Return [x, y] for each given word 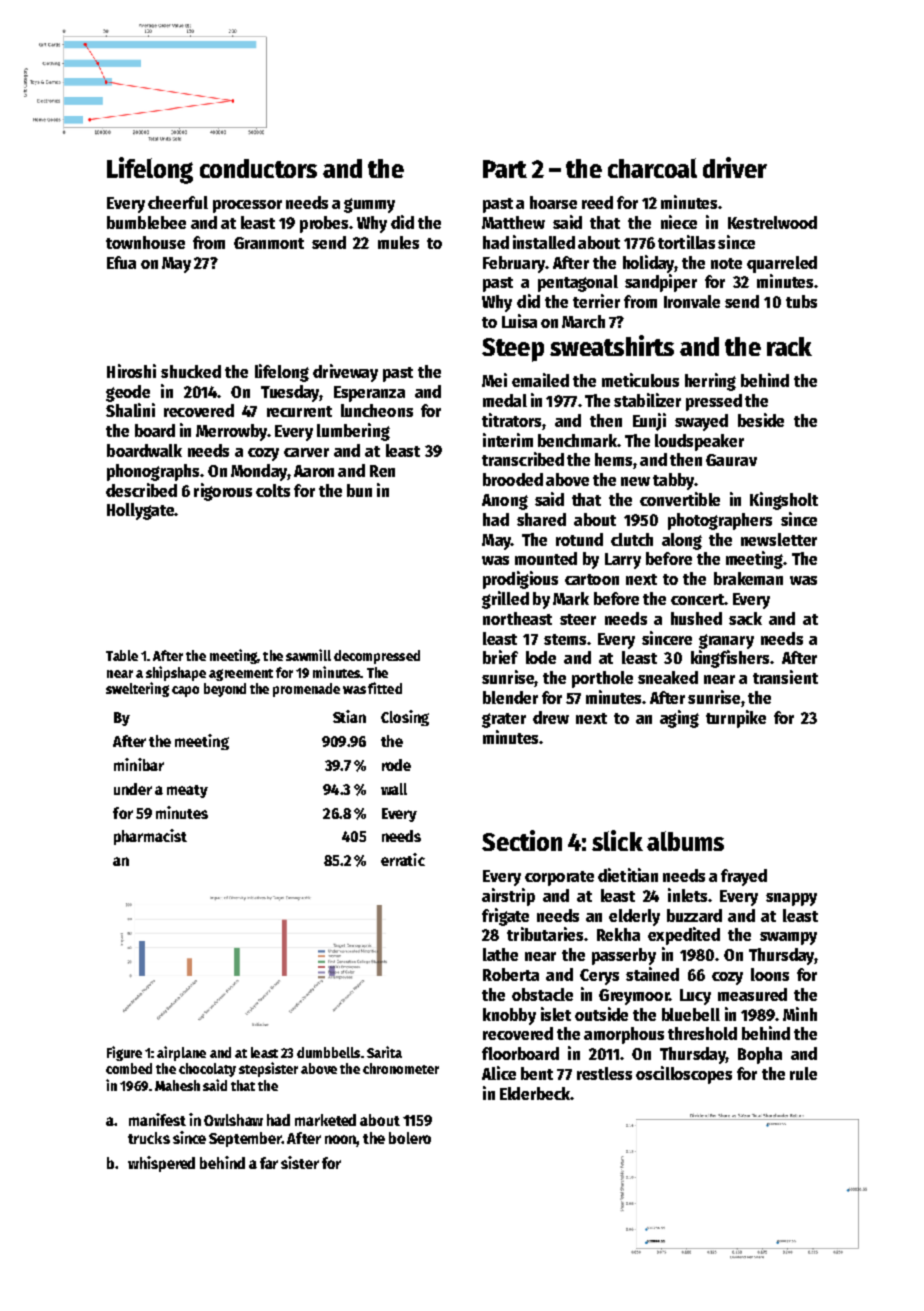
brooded [513, 479]
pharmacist [150, 837]
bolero [410, 1138]
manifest [157, 1119]
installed [544, 242]
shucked [191, 371]
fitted [385, 688]
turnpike [736, 719]
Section [522, 840]
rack [789, 346]
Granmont [269, 243]
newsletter [779, 539]
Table [122, 655]
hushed [696, 618]
